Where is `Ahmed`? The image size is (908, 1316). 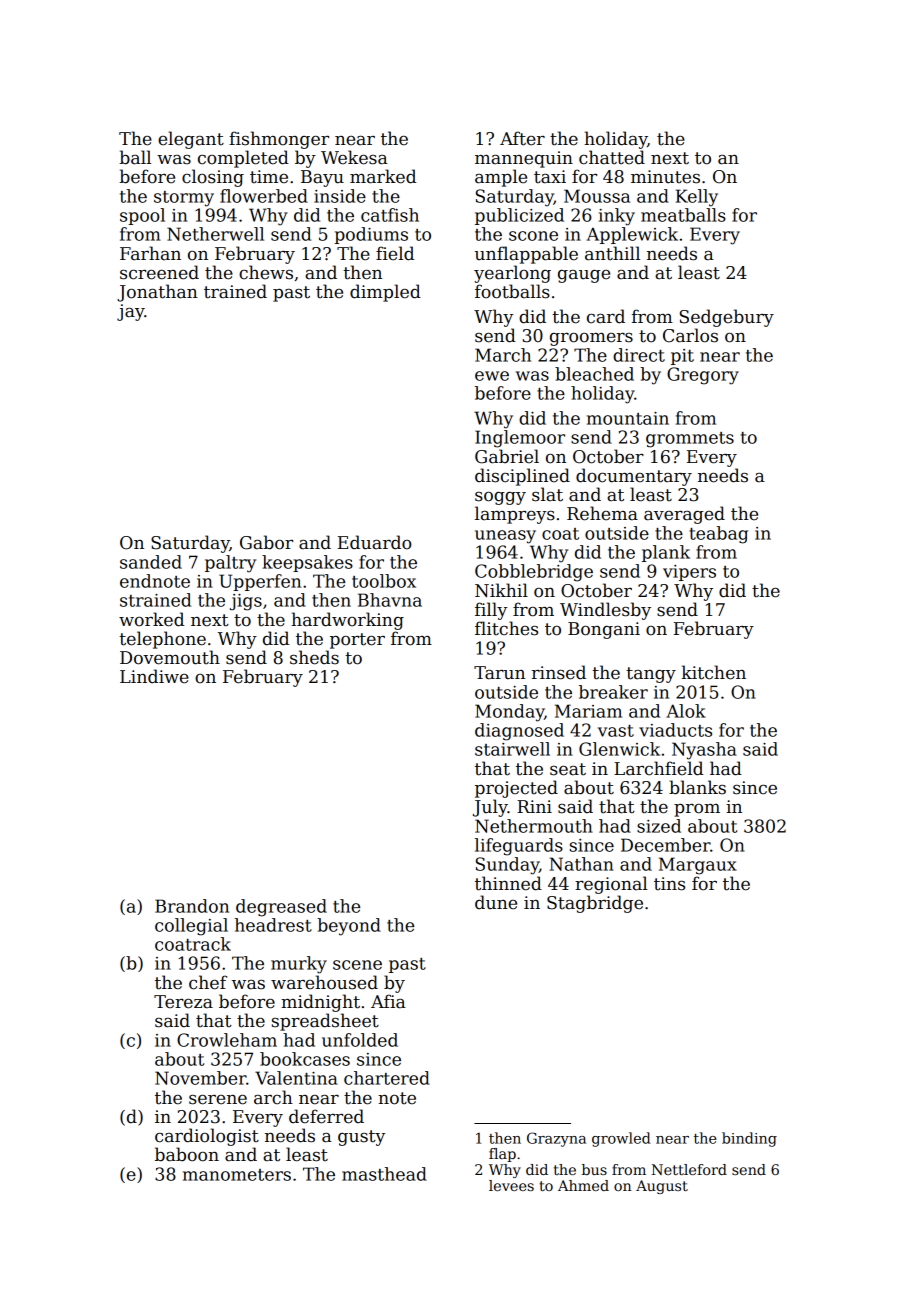
Ahmed is located at coordinates (583, 1185).
